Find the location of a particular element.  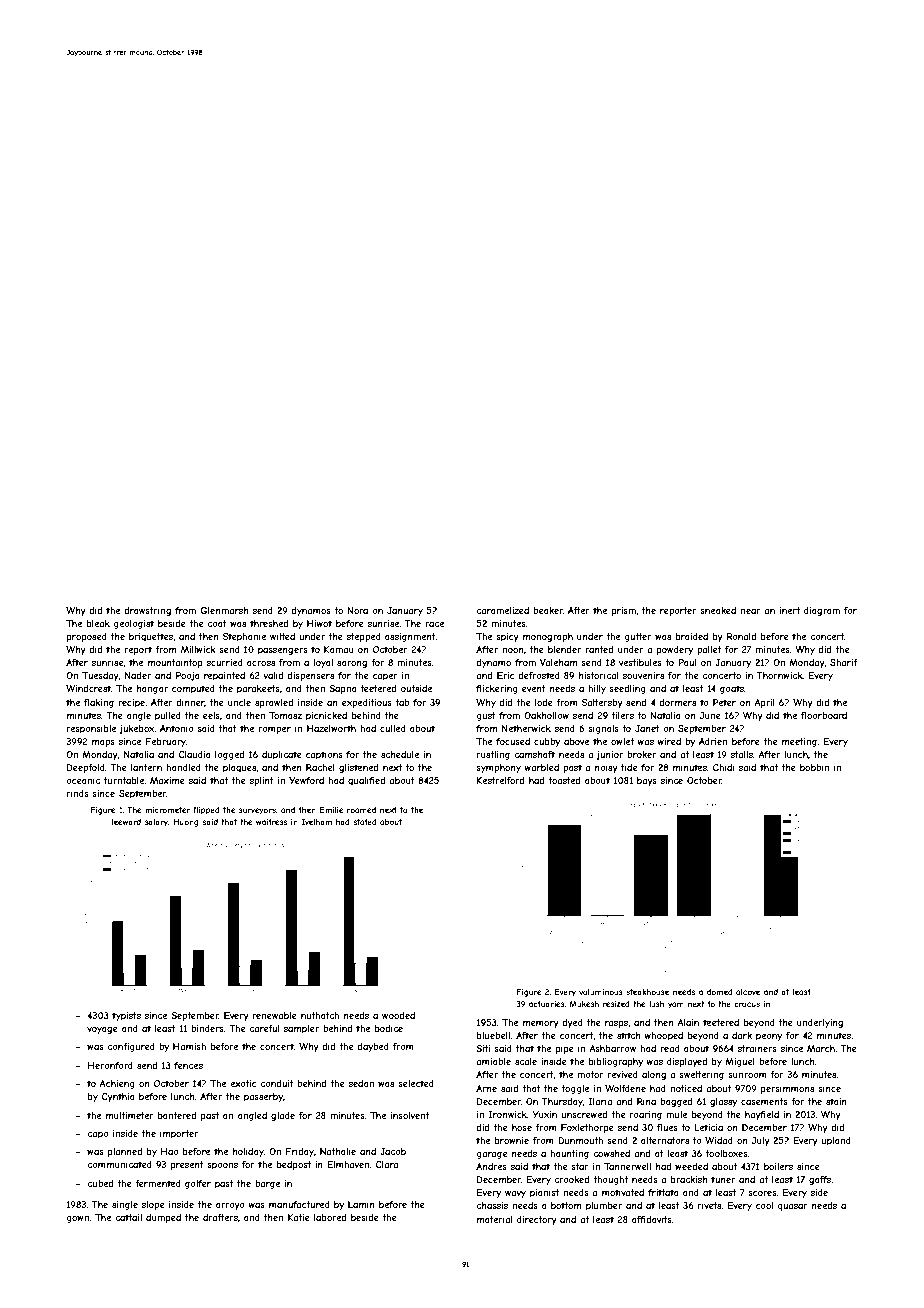

alcove is located at coordinates (748, 992).
